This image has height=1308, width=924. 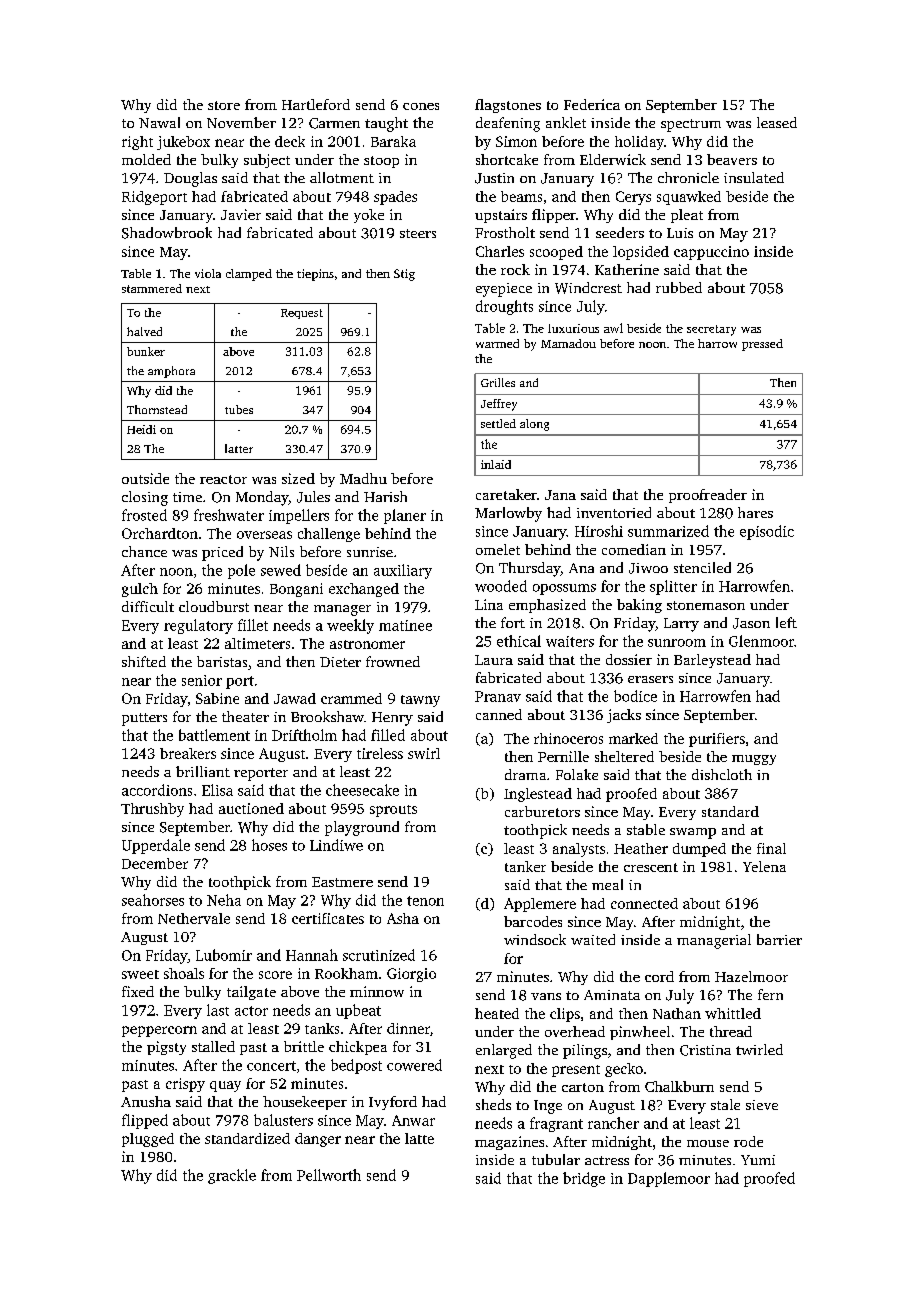 What do you see at coordinates (232, 1176) in the image?
I see `grackle` at bounding box center [232, 1176].
